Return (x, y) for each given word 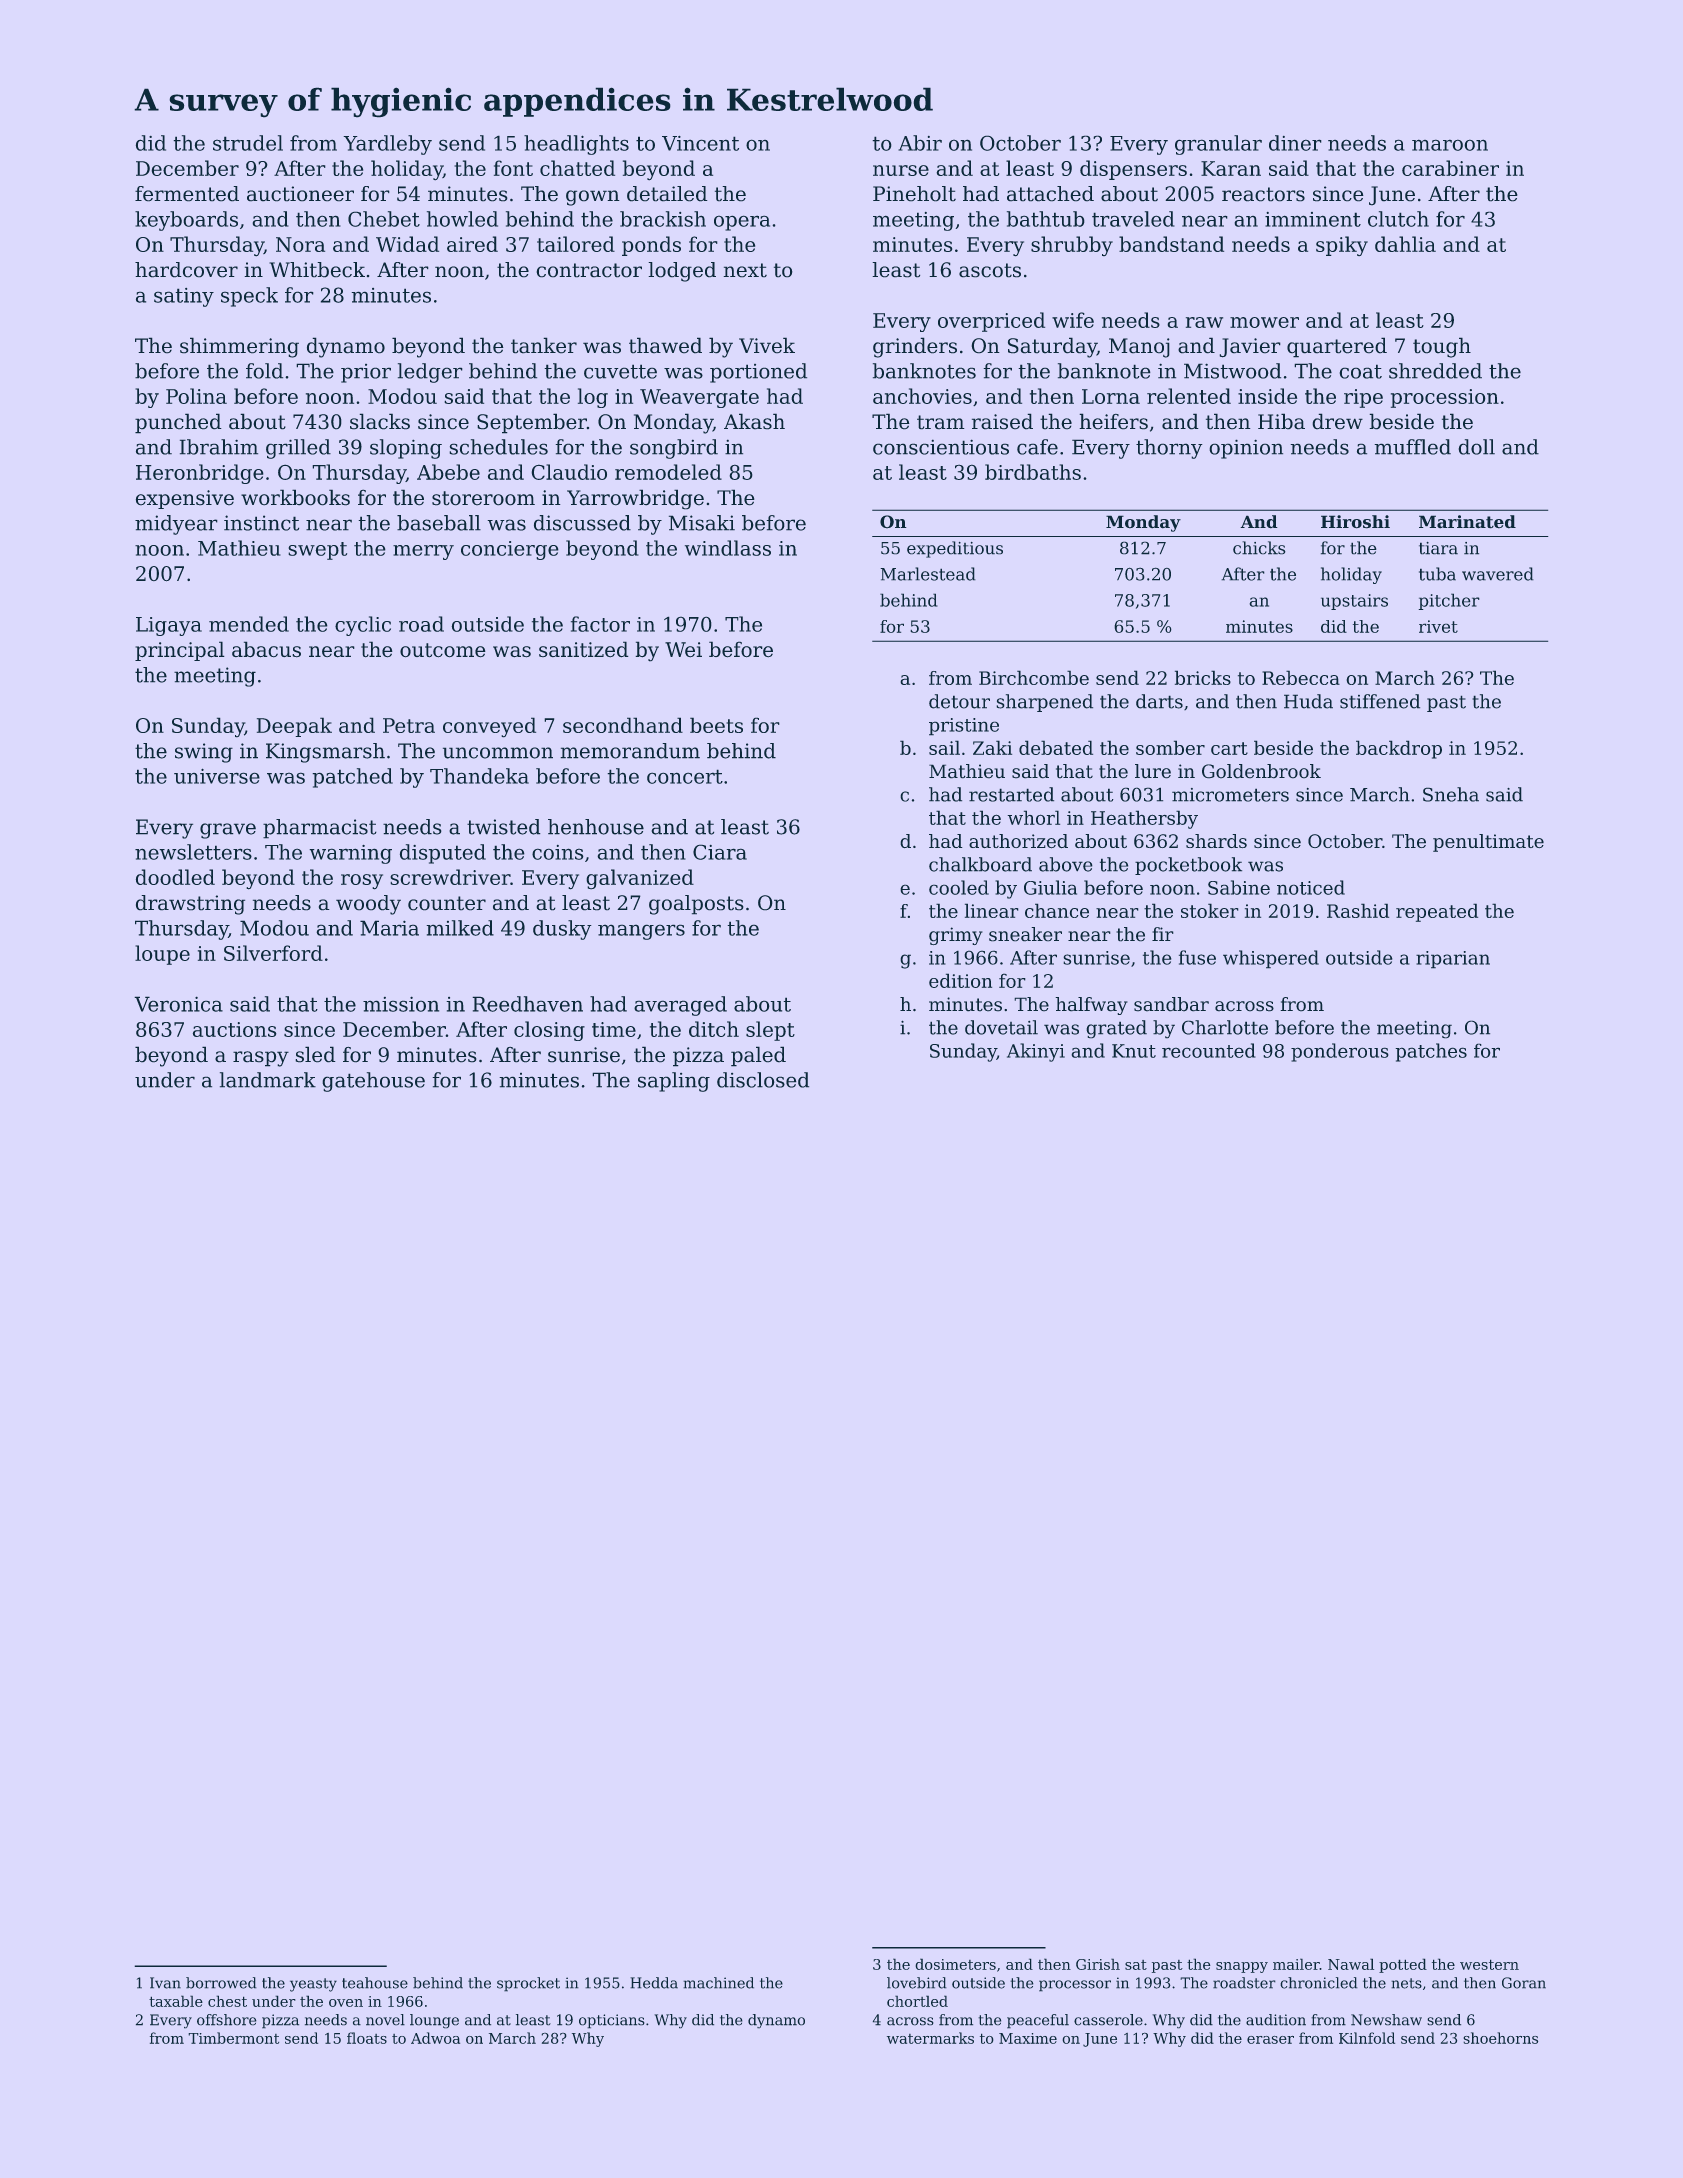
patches (1431, 1052)
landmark (268, 1080)
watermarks (930, 2038)
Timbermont (233, 2038)
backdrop (1399, 749)
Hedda (654, 1983)
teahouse (375, 1983)
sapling (674, 1082)
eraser (1270, 2040)
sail (944, 747)
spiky (1342, 246)
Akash (754, 421)
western (1489, 1964)
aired (472, 244)
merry (423, 552)
